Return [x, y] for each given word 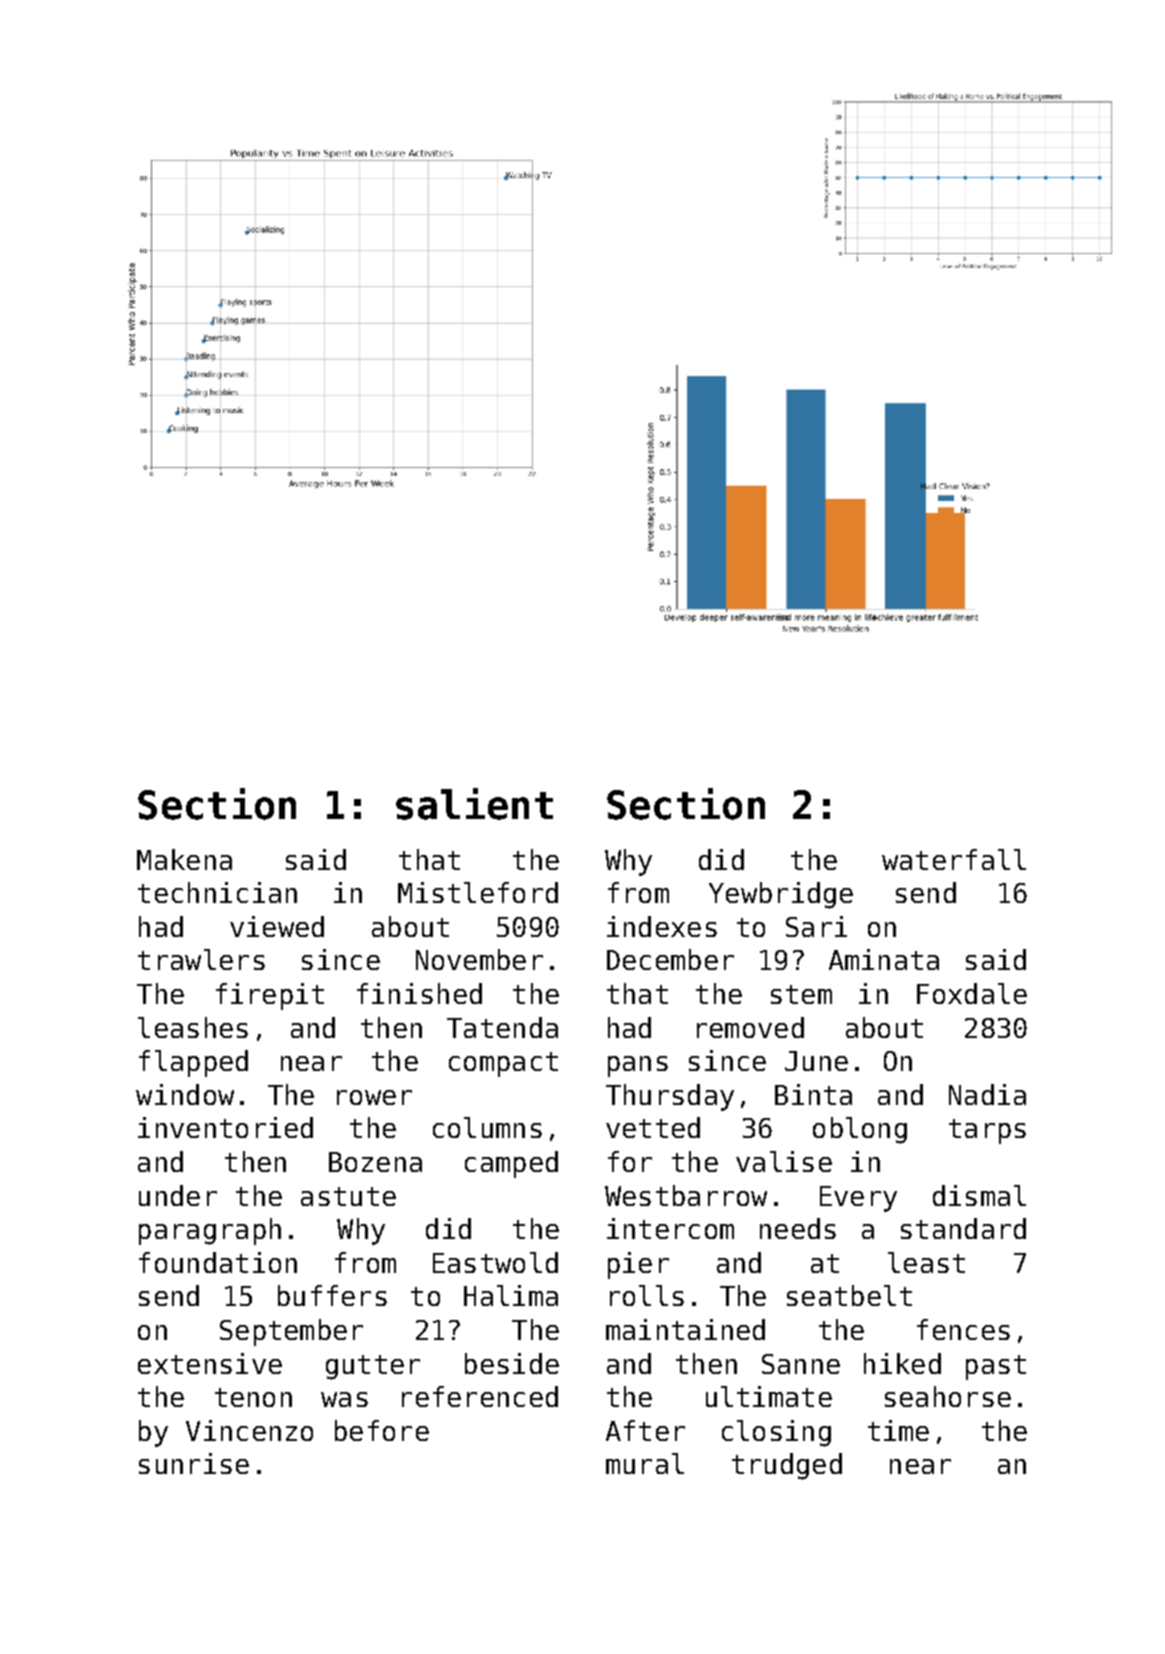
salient [474, 804]
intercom [670, 1228]
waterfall [954, 859]
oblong [860, 1130]
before [382, 1430]
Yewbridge [781, 895]
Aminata [884, 959]
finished [419, 993]
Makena [184, 859]
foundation [218, 1262]
